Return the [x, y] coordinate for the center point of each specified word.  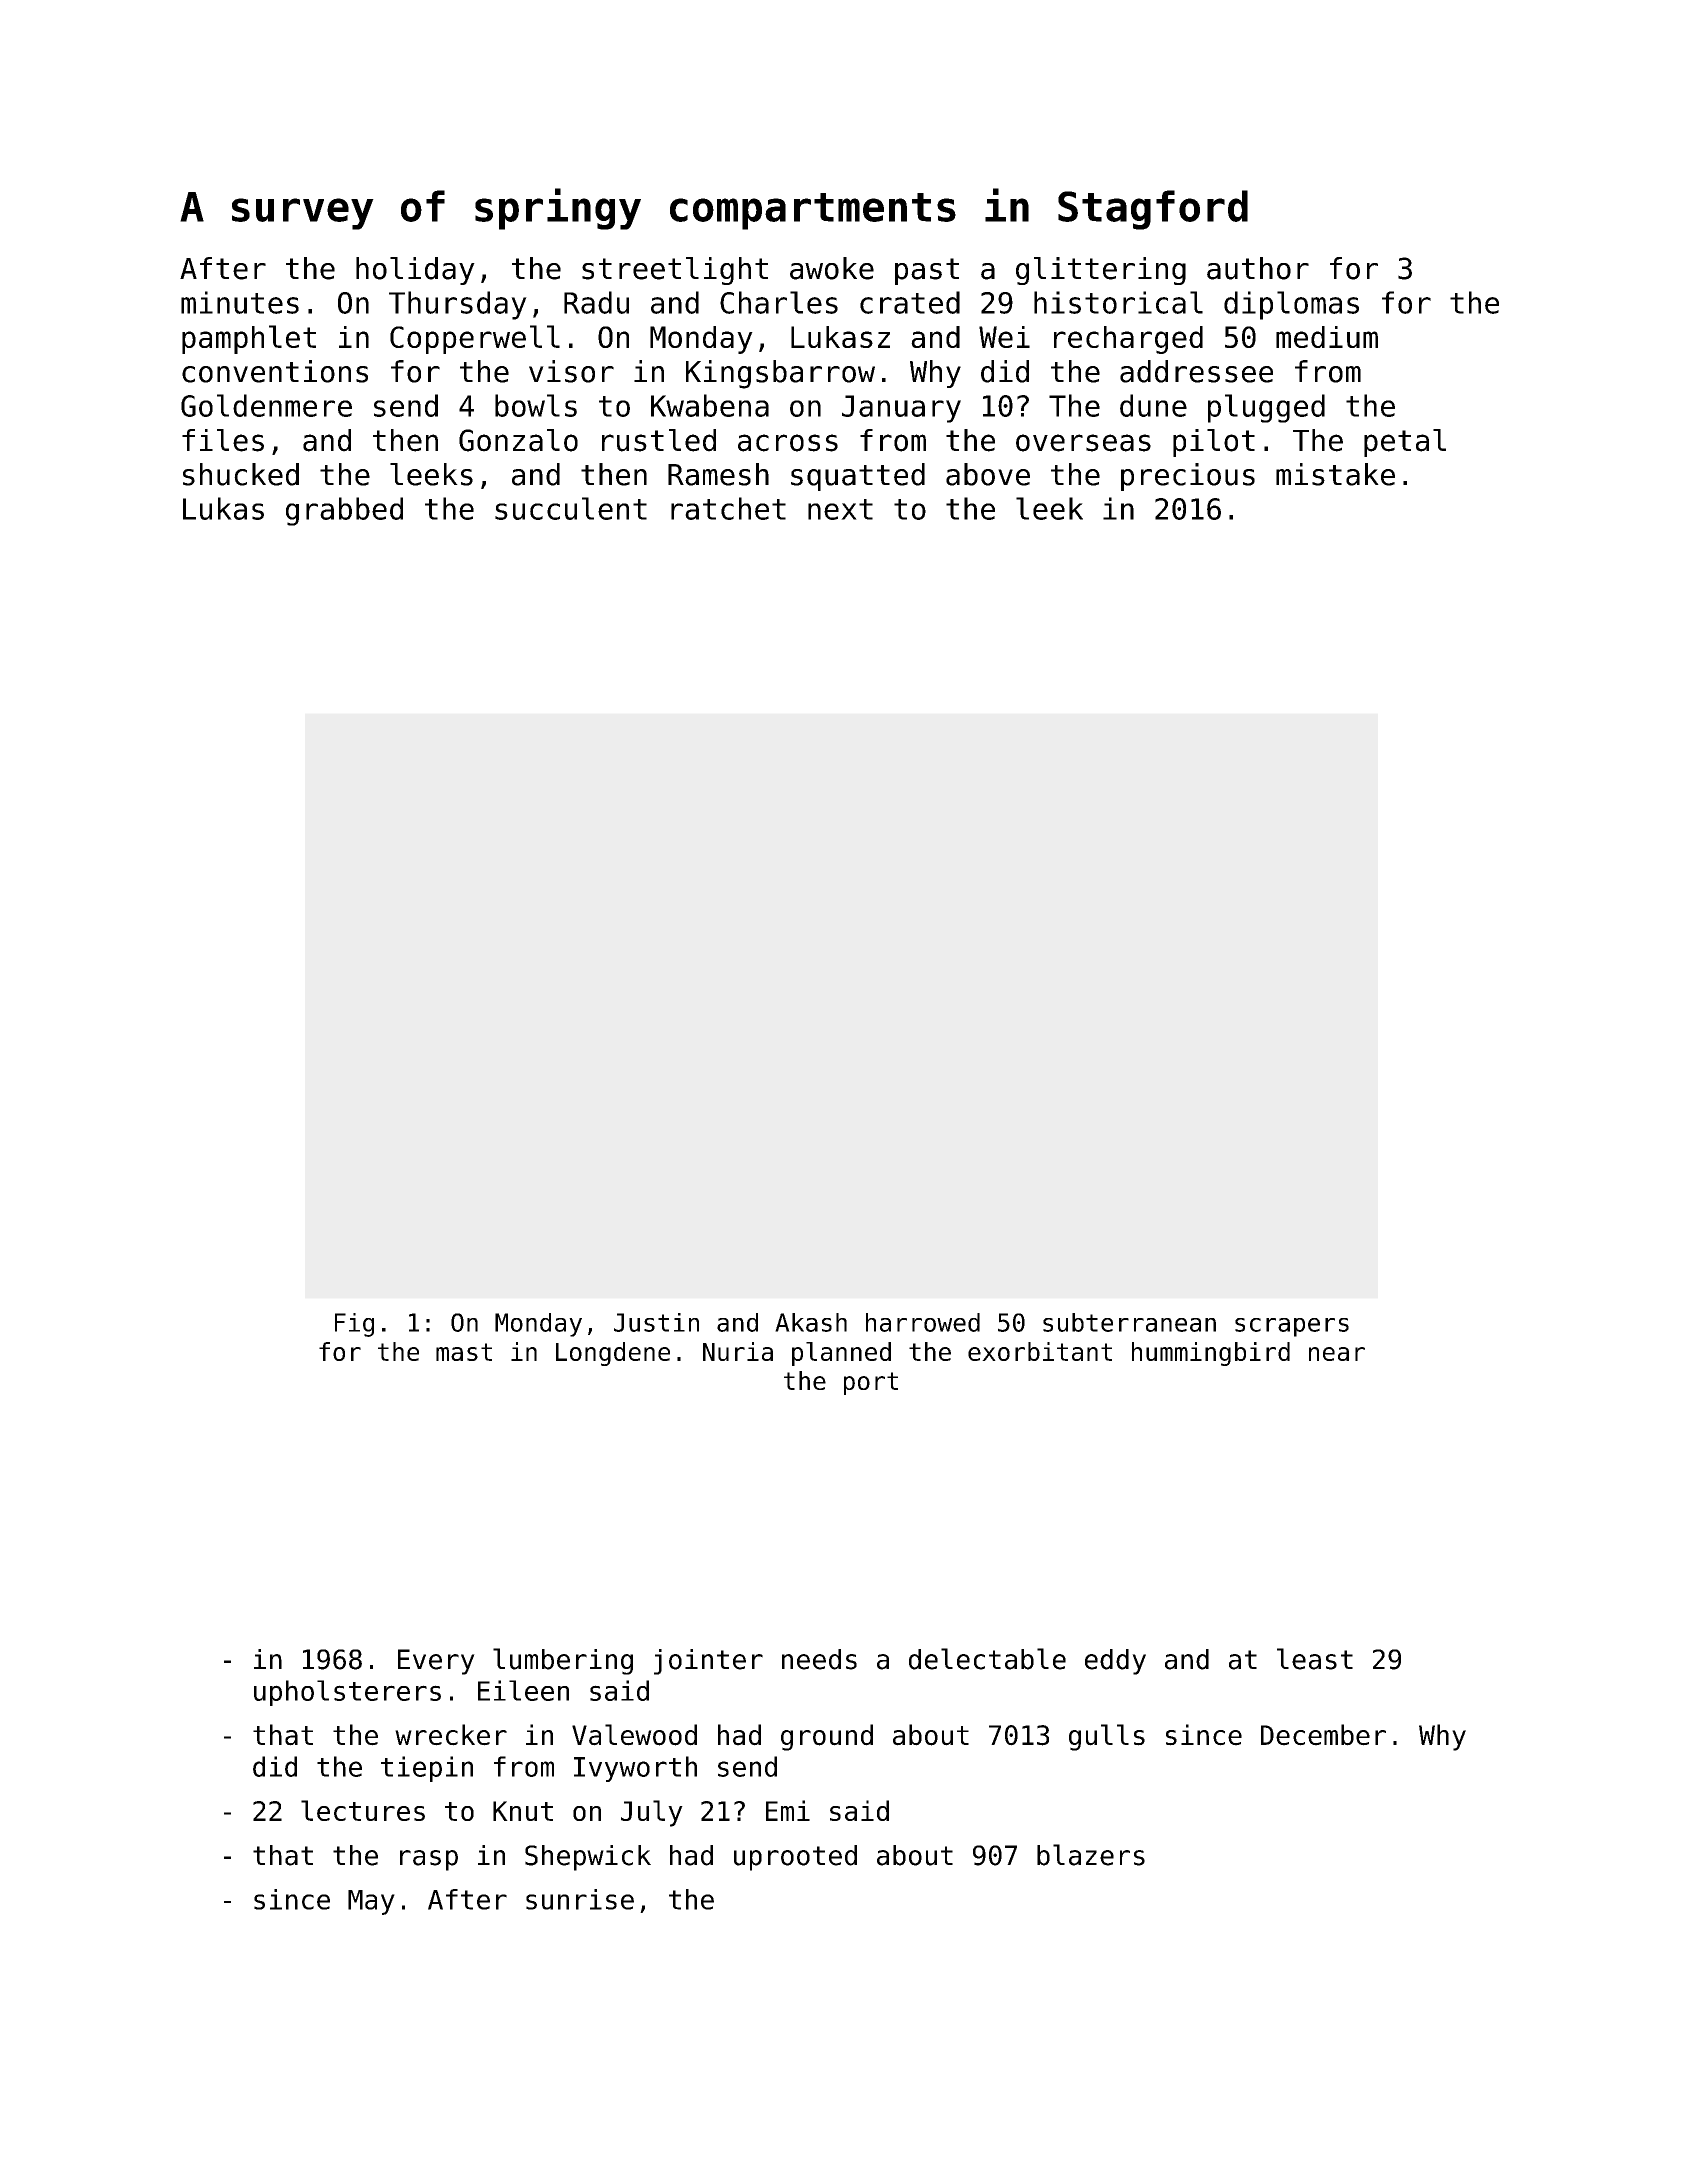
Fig [354, 1325]
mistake [1335, 474]
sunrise [580, 1899]
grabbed [344, 511]
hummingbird [1211, 1354]
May [371, 1902]
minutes [240, 302]
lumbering [563, 1661]
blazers [1091, 1855]
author [1258, 268]
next [840, 509]
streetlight [675, 271]
